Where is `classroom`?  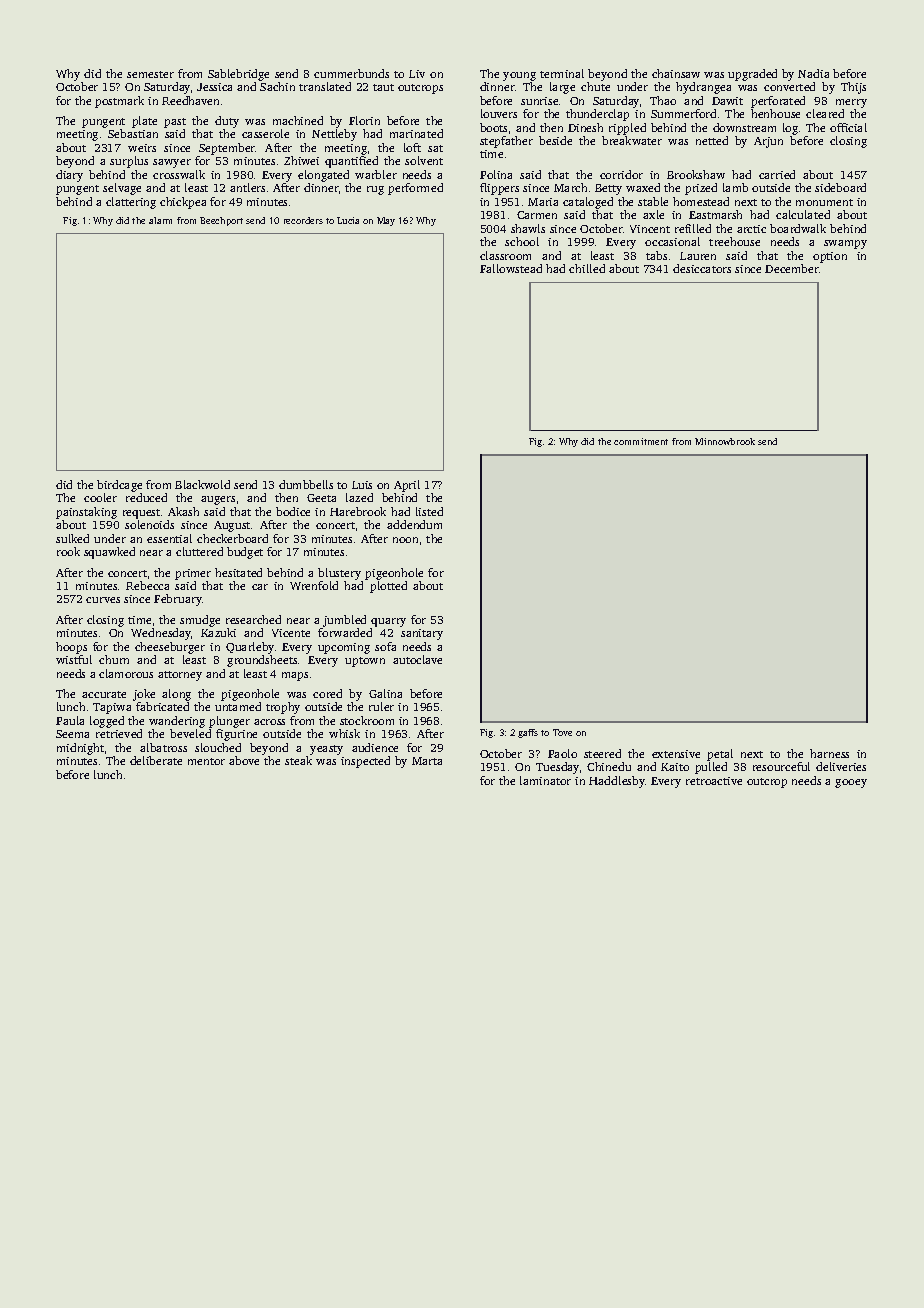
classroom is located at coordinates (505, 255).
